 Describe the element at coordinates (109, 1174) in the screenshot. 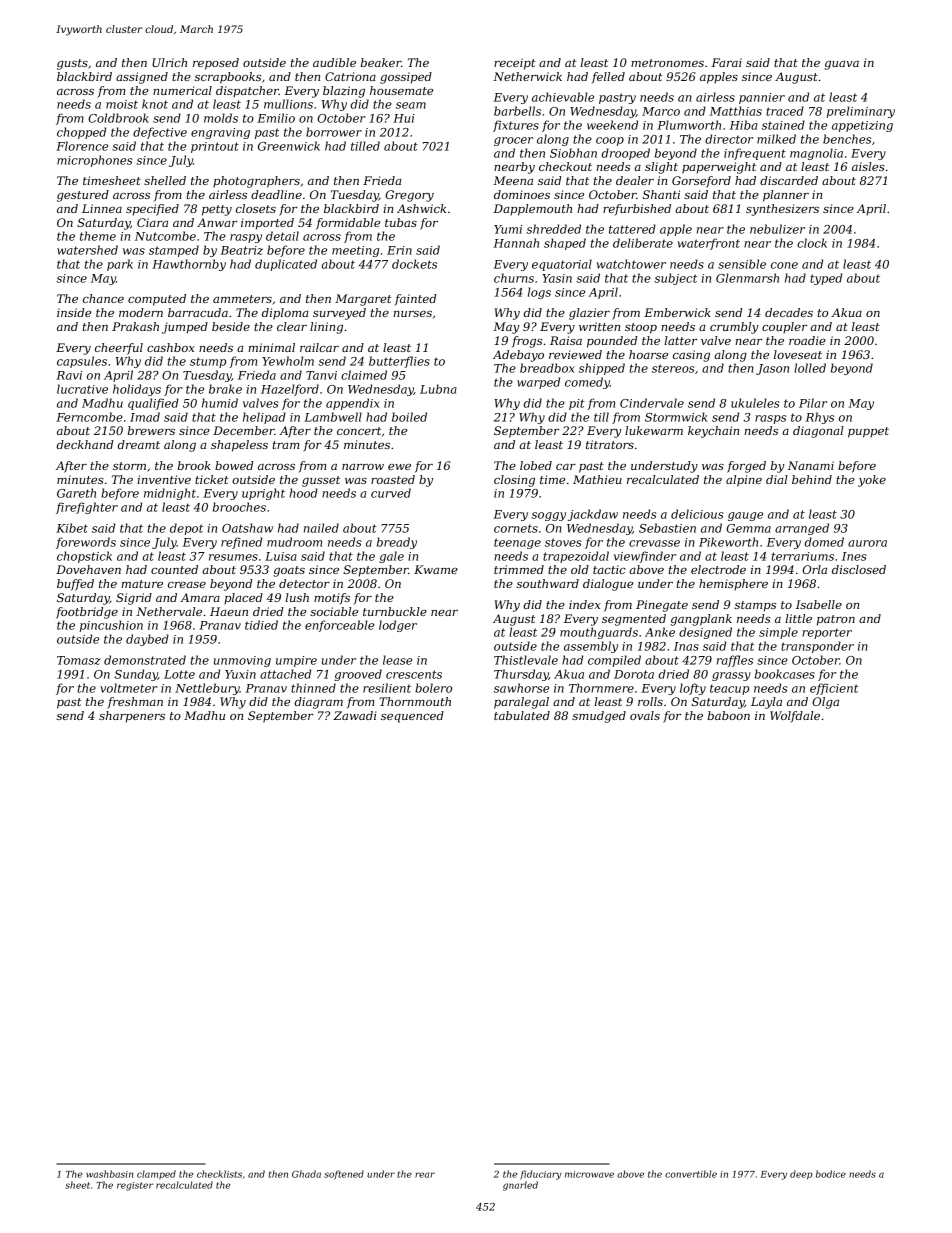

I see `washbasin` at that location.
